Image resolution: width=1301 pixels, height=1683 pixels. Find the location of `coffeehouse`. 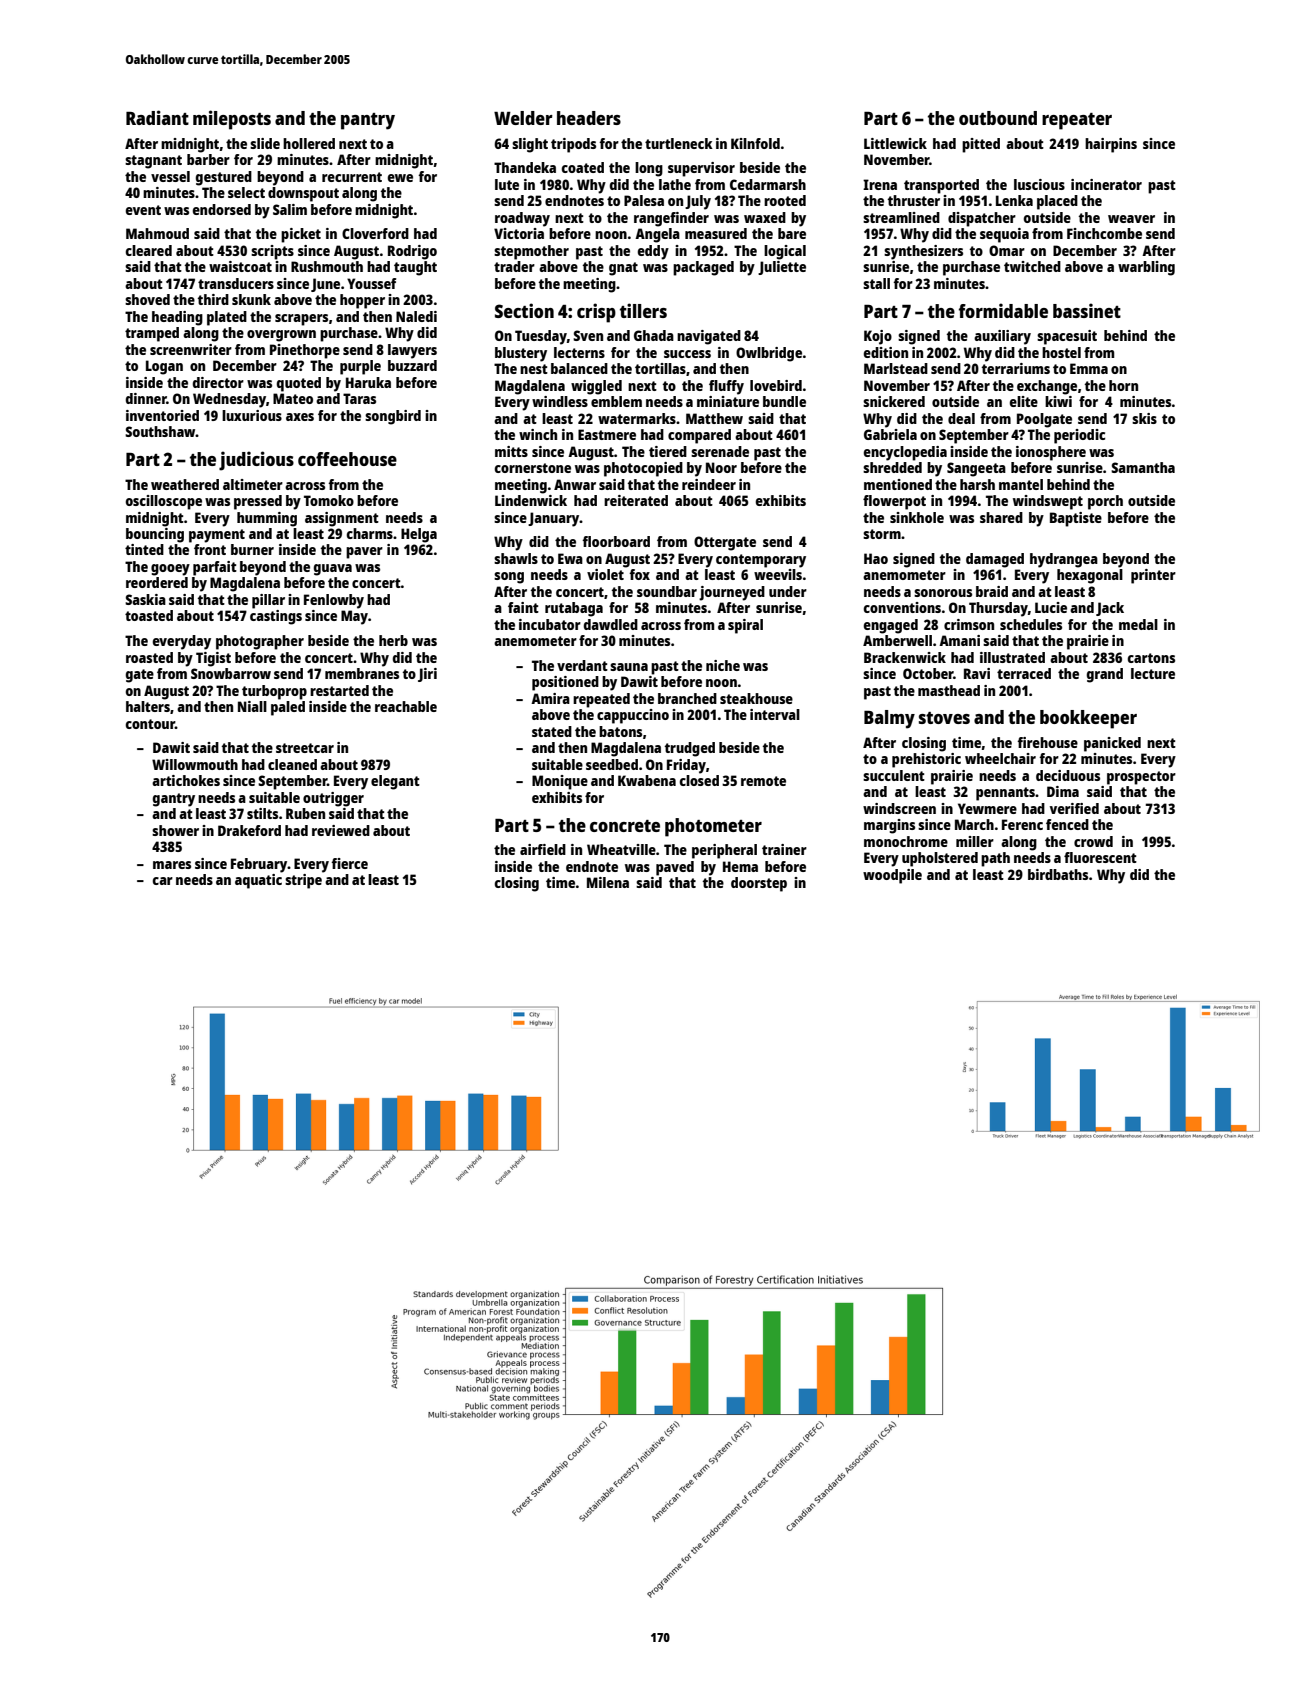

coffeehouse is located at coordinates (347, 459).
